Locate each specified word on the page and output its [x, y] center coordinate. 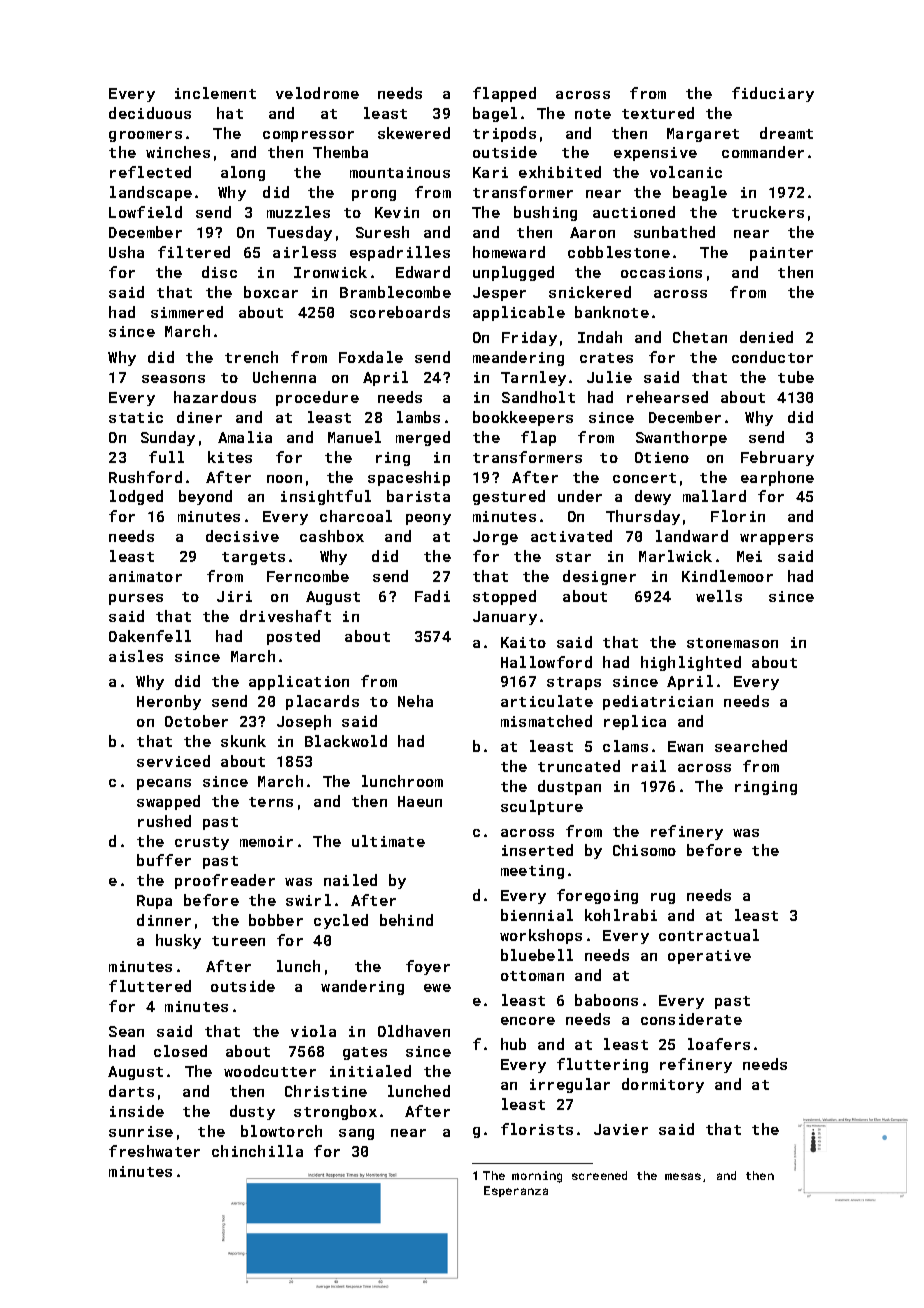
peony [428, 519]
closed [180, 1051]
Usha [126, 252]
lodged [136, 497]
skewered [414, 133]
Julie [609, 377]
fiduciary [773, 94]
